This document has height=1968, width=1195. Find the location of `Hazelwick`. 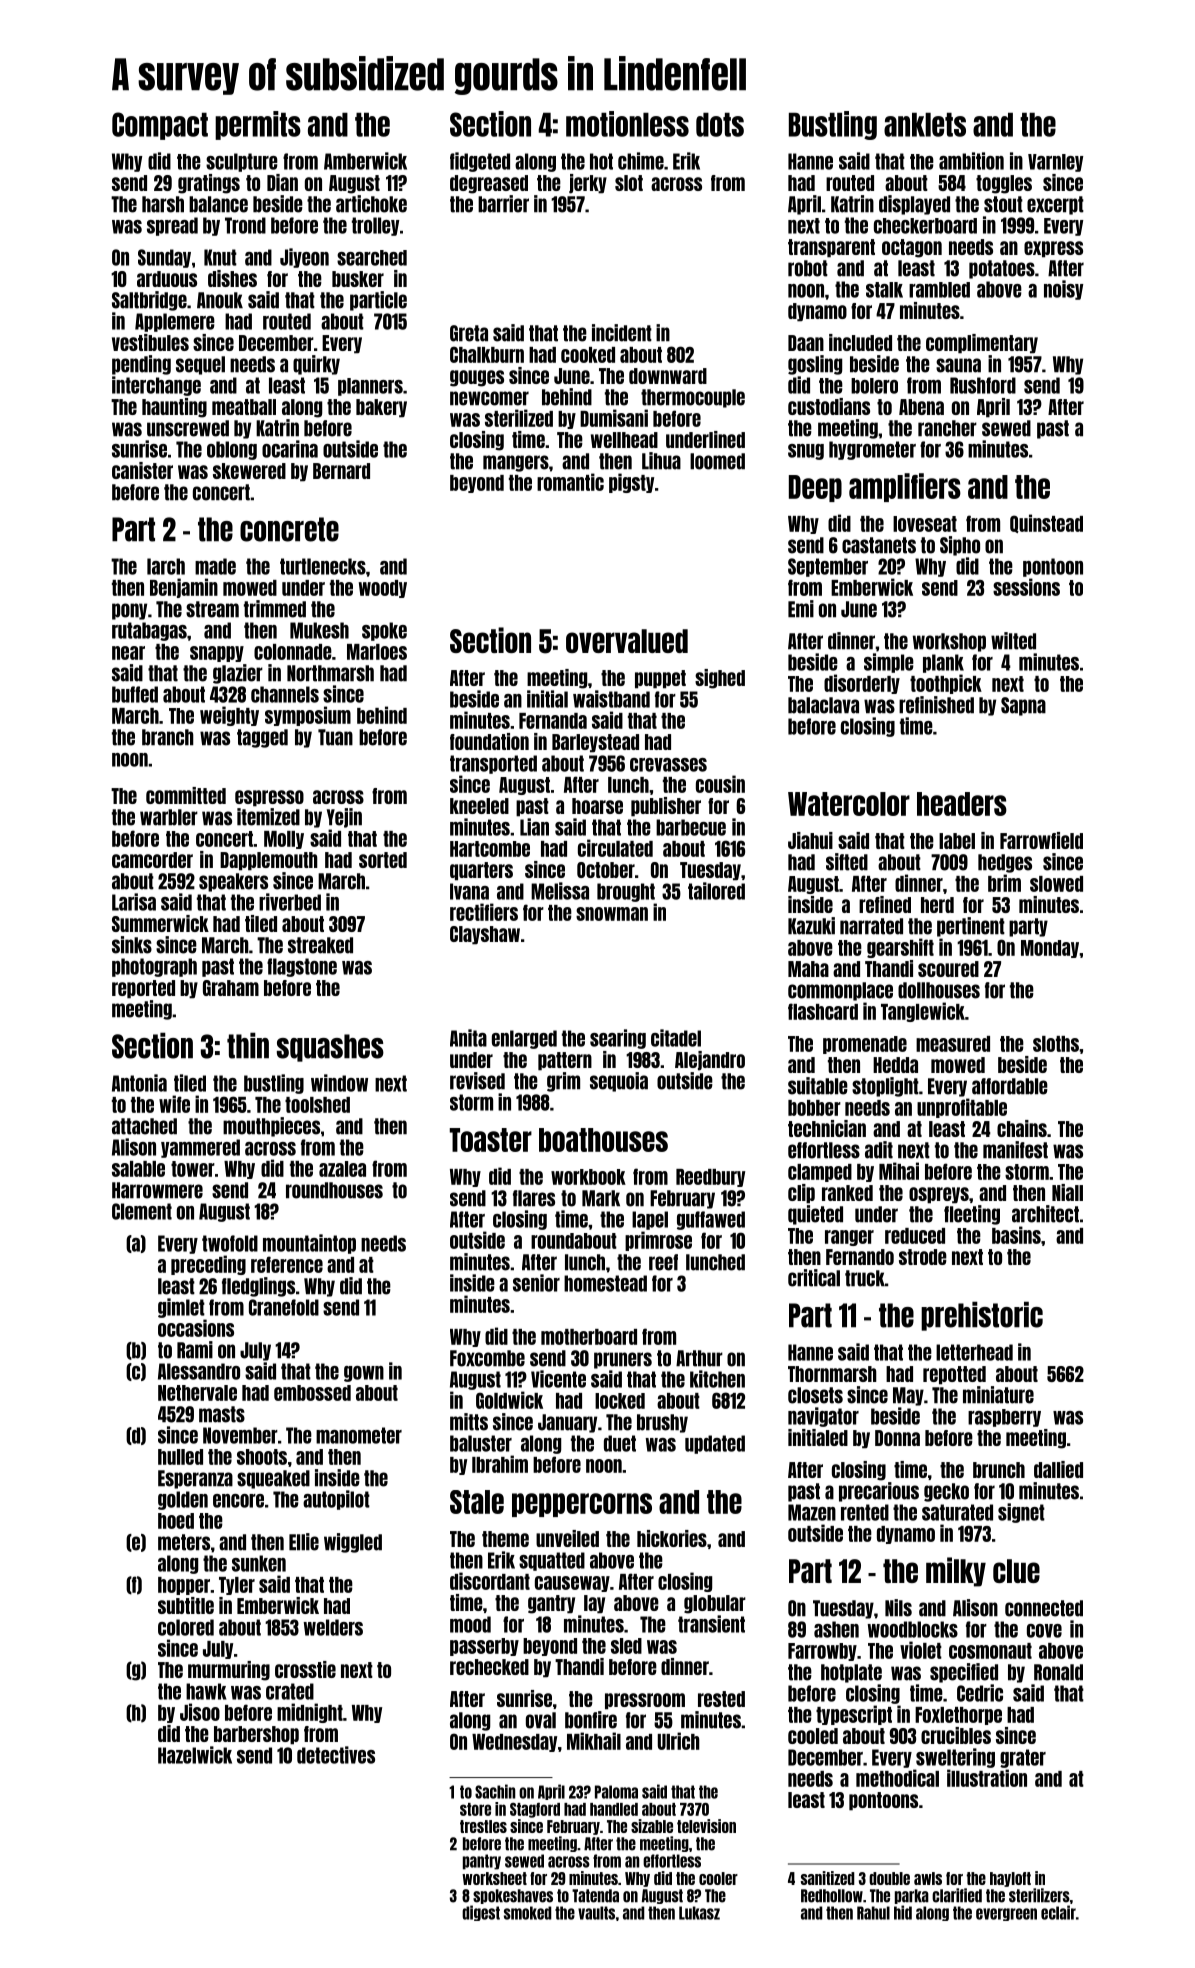

Hazelwick is located at coordinates (195, 1755).
